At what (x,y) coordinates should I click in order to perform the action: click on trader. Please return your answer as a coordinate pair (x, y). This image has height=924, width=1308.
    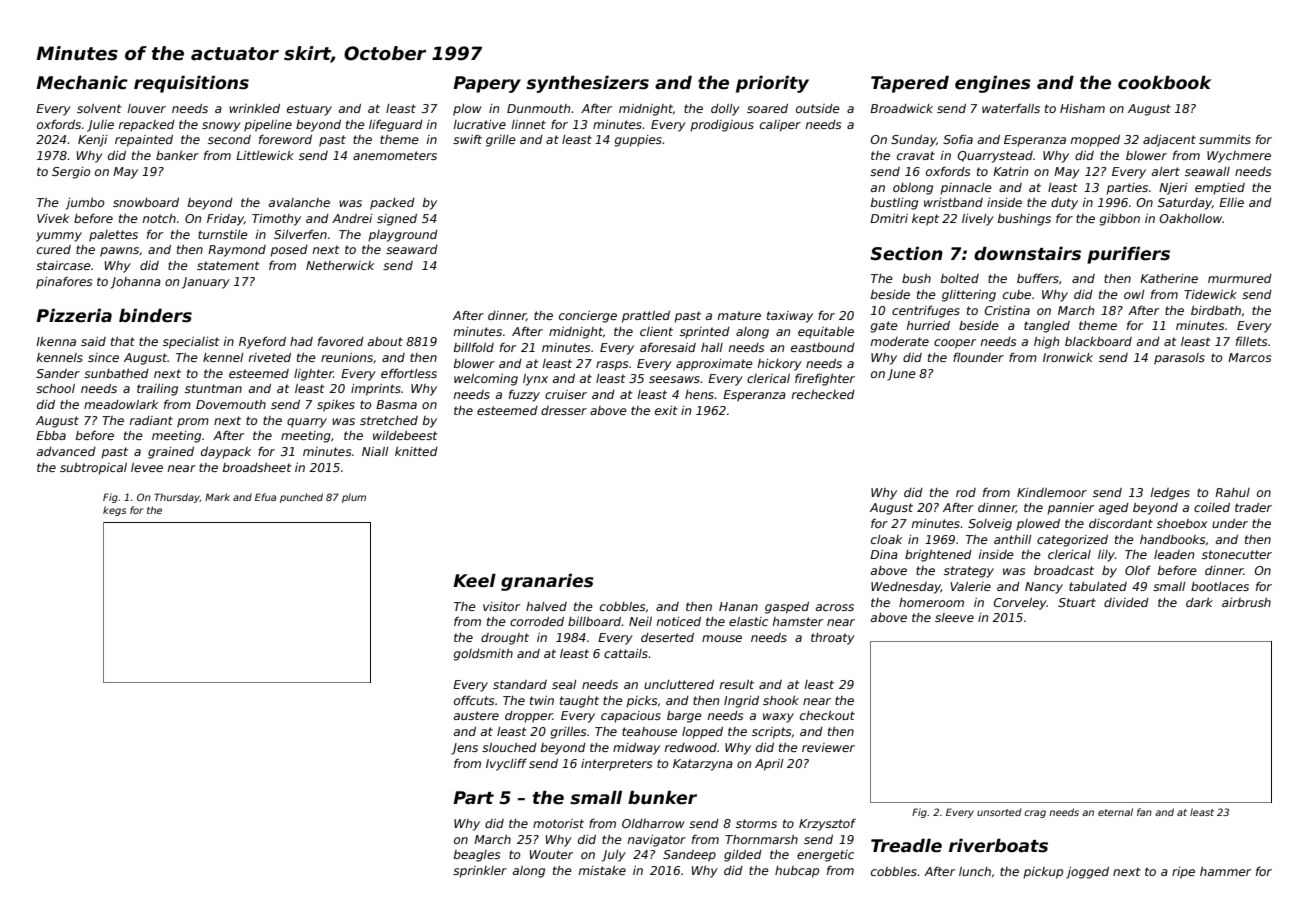
    Looking at the image, I should click on (1253, 507).
